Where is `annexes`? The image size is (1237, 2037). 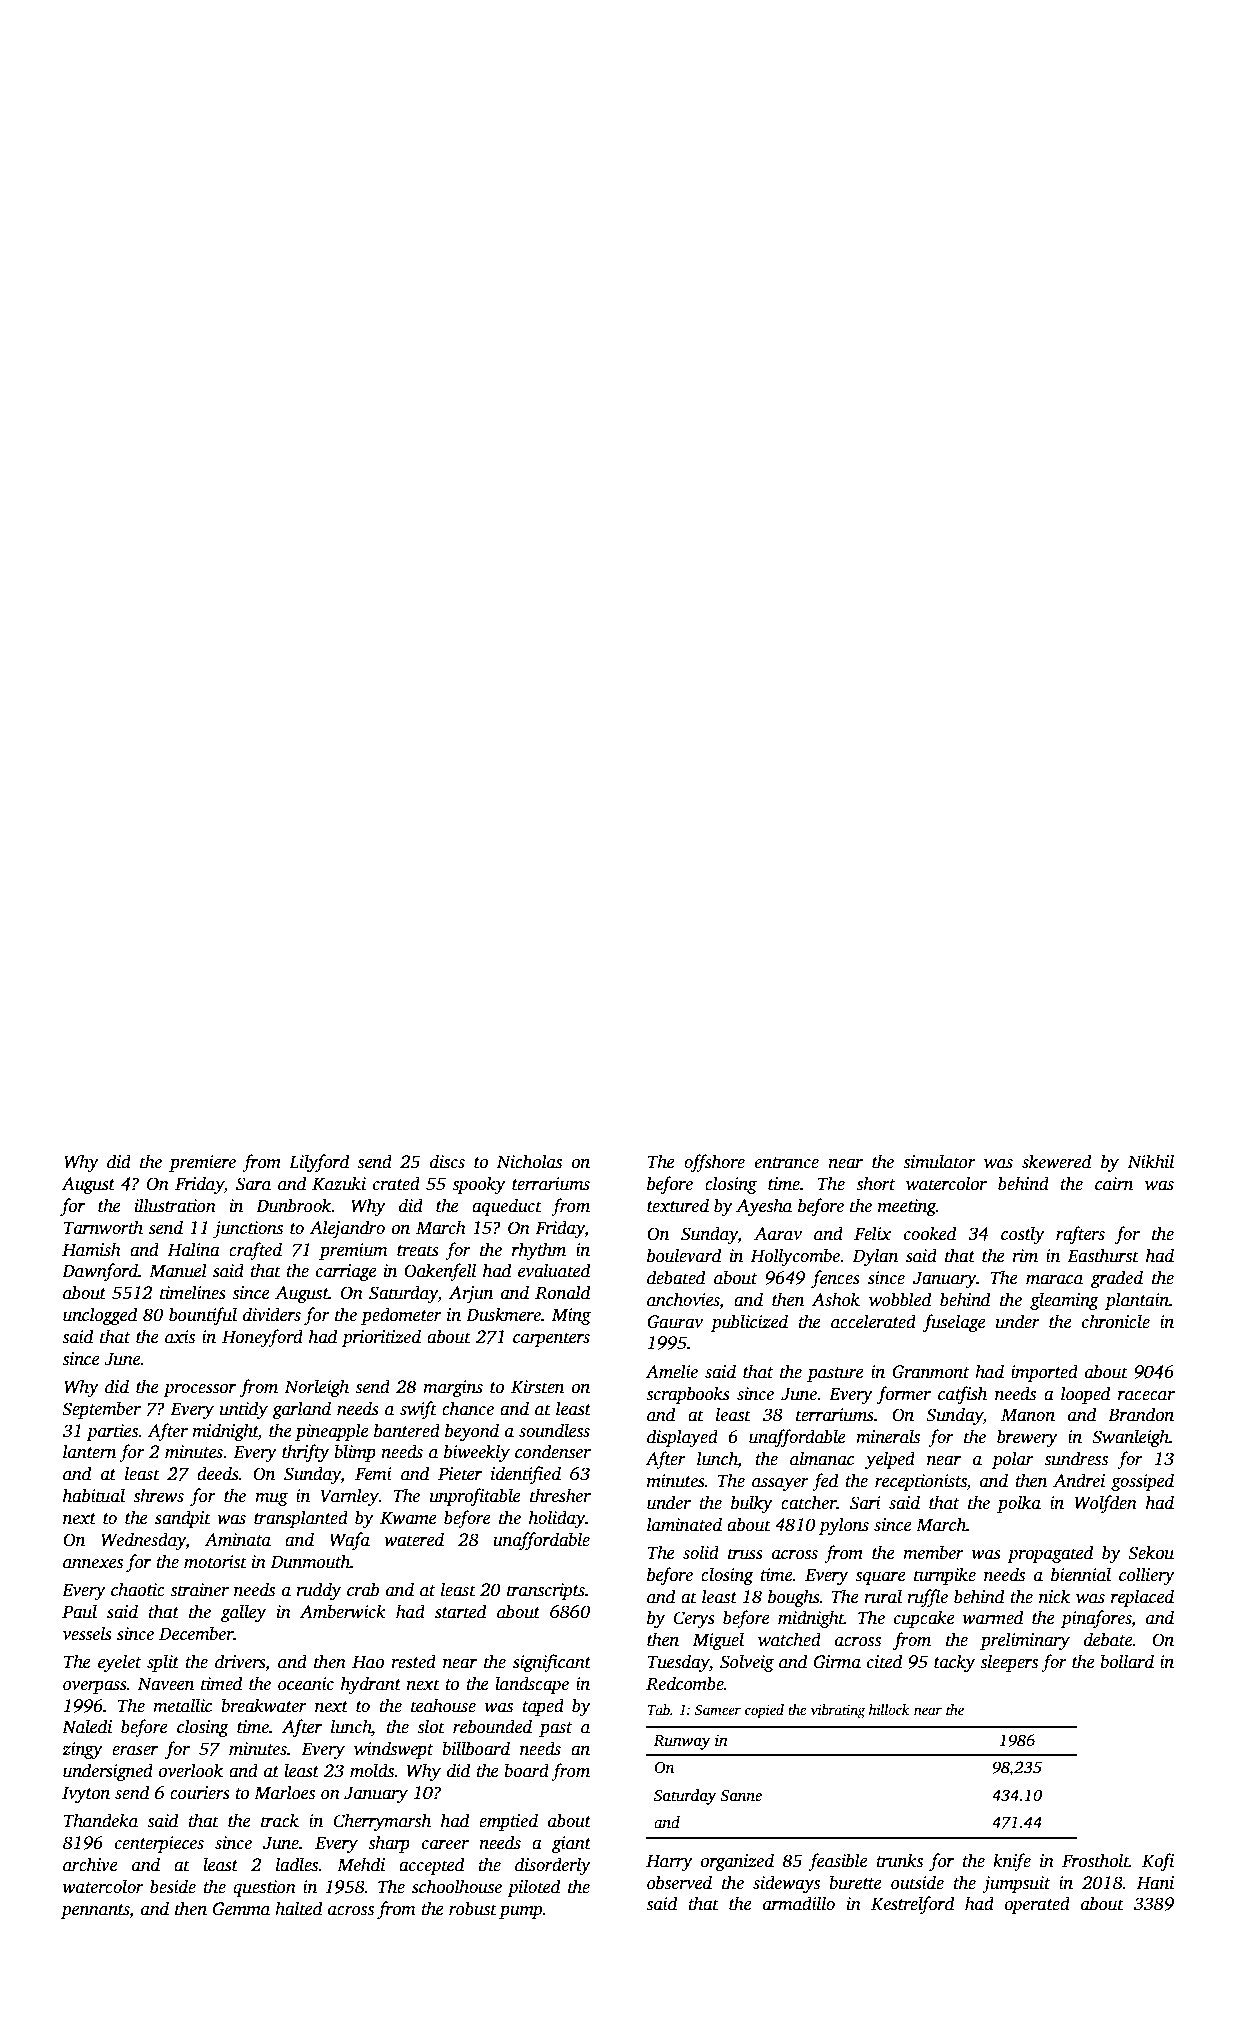 annexes is located at coordinates (93, 1564).
